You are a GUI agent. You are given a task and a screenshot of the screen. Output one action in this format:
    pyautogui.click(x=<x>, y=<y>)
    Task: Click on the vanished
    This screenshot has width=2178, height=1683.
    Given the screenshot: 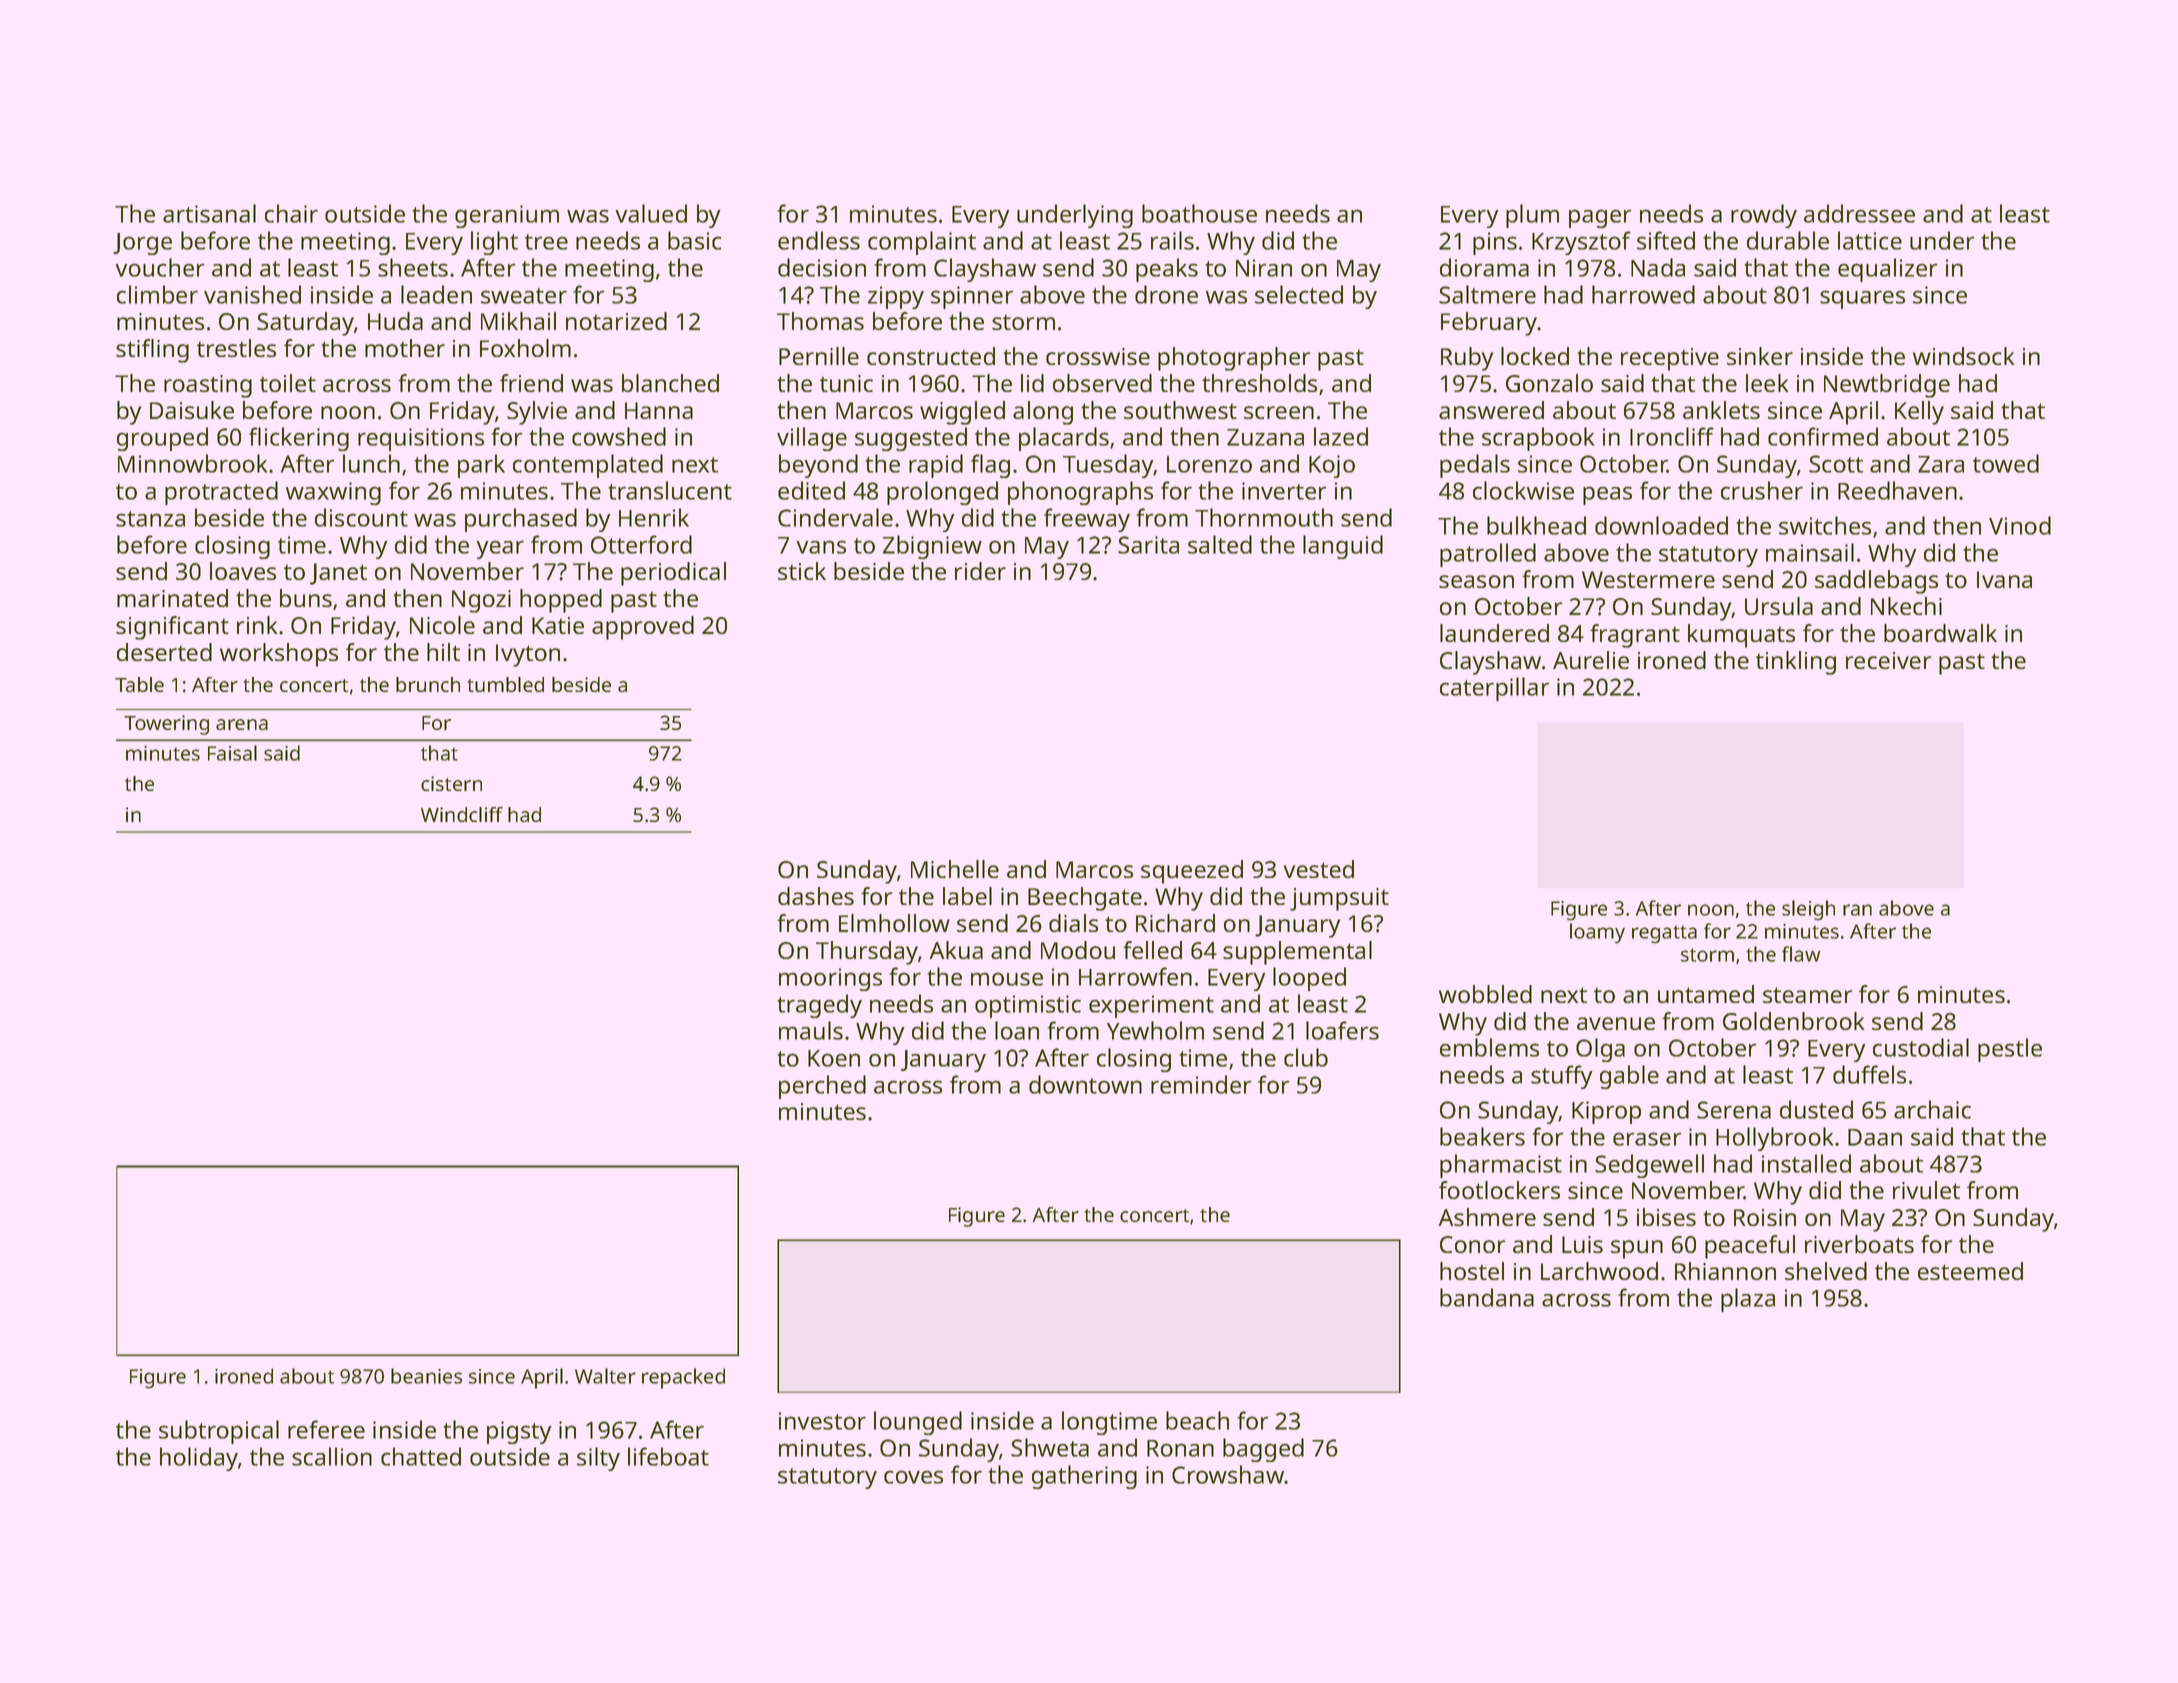 What is the action you would take?
    pyautogui.click(x=252, y=294)
